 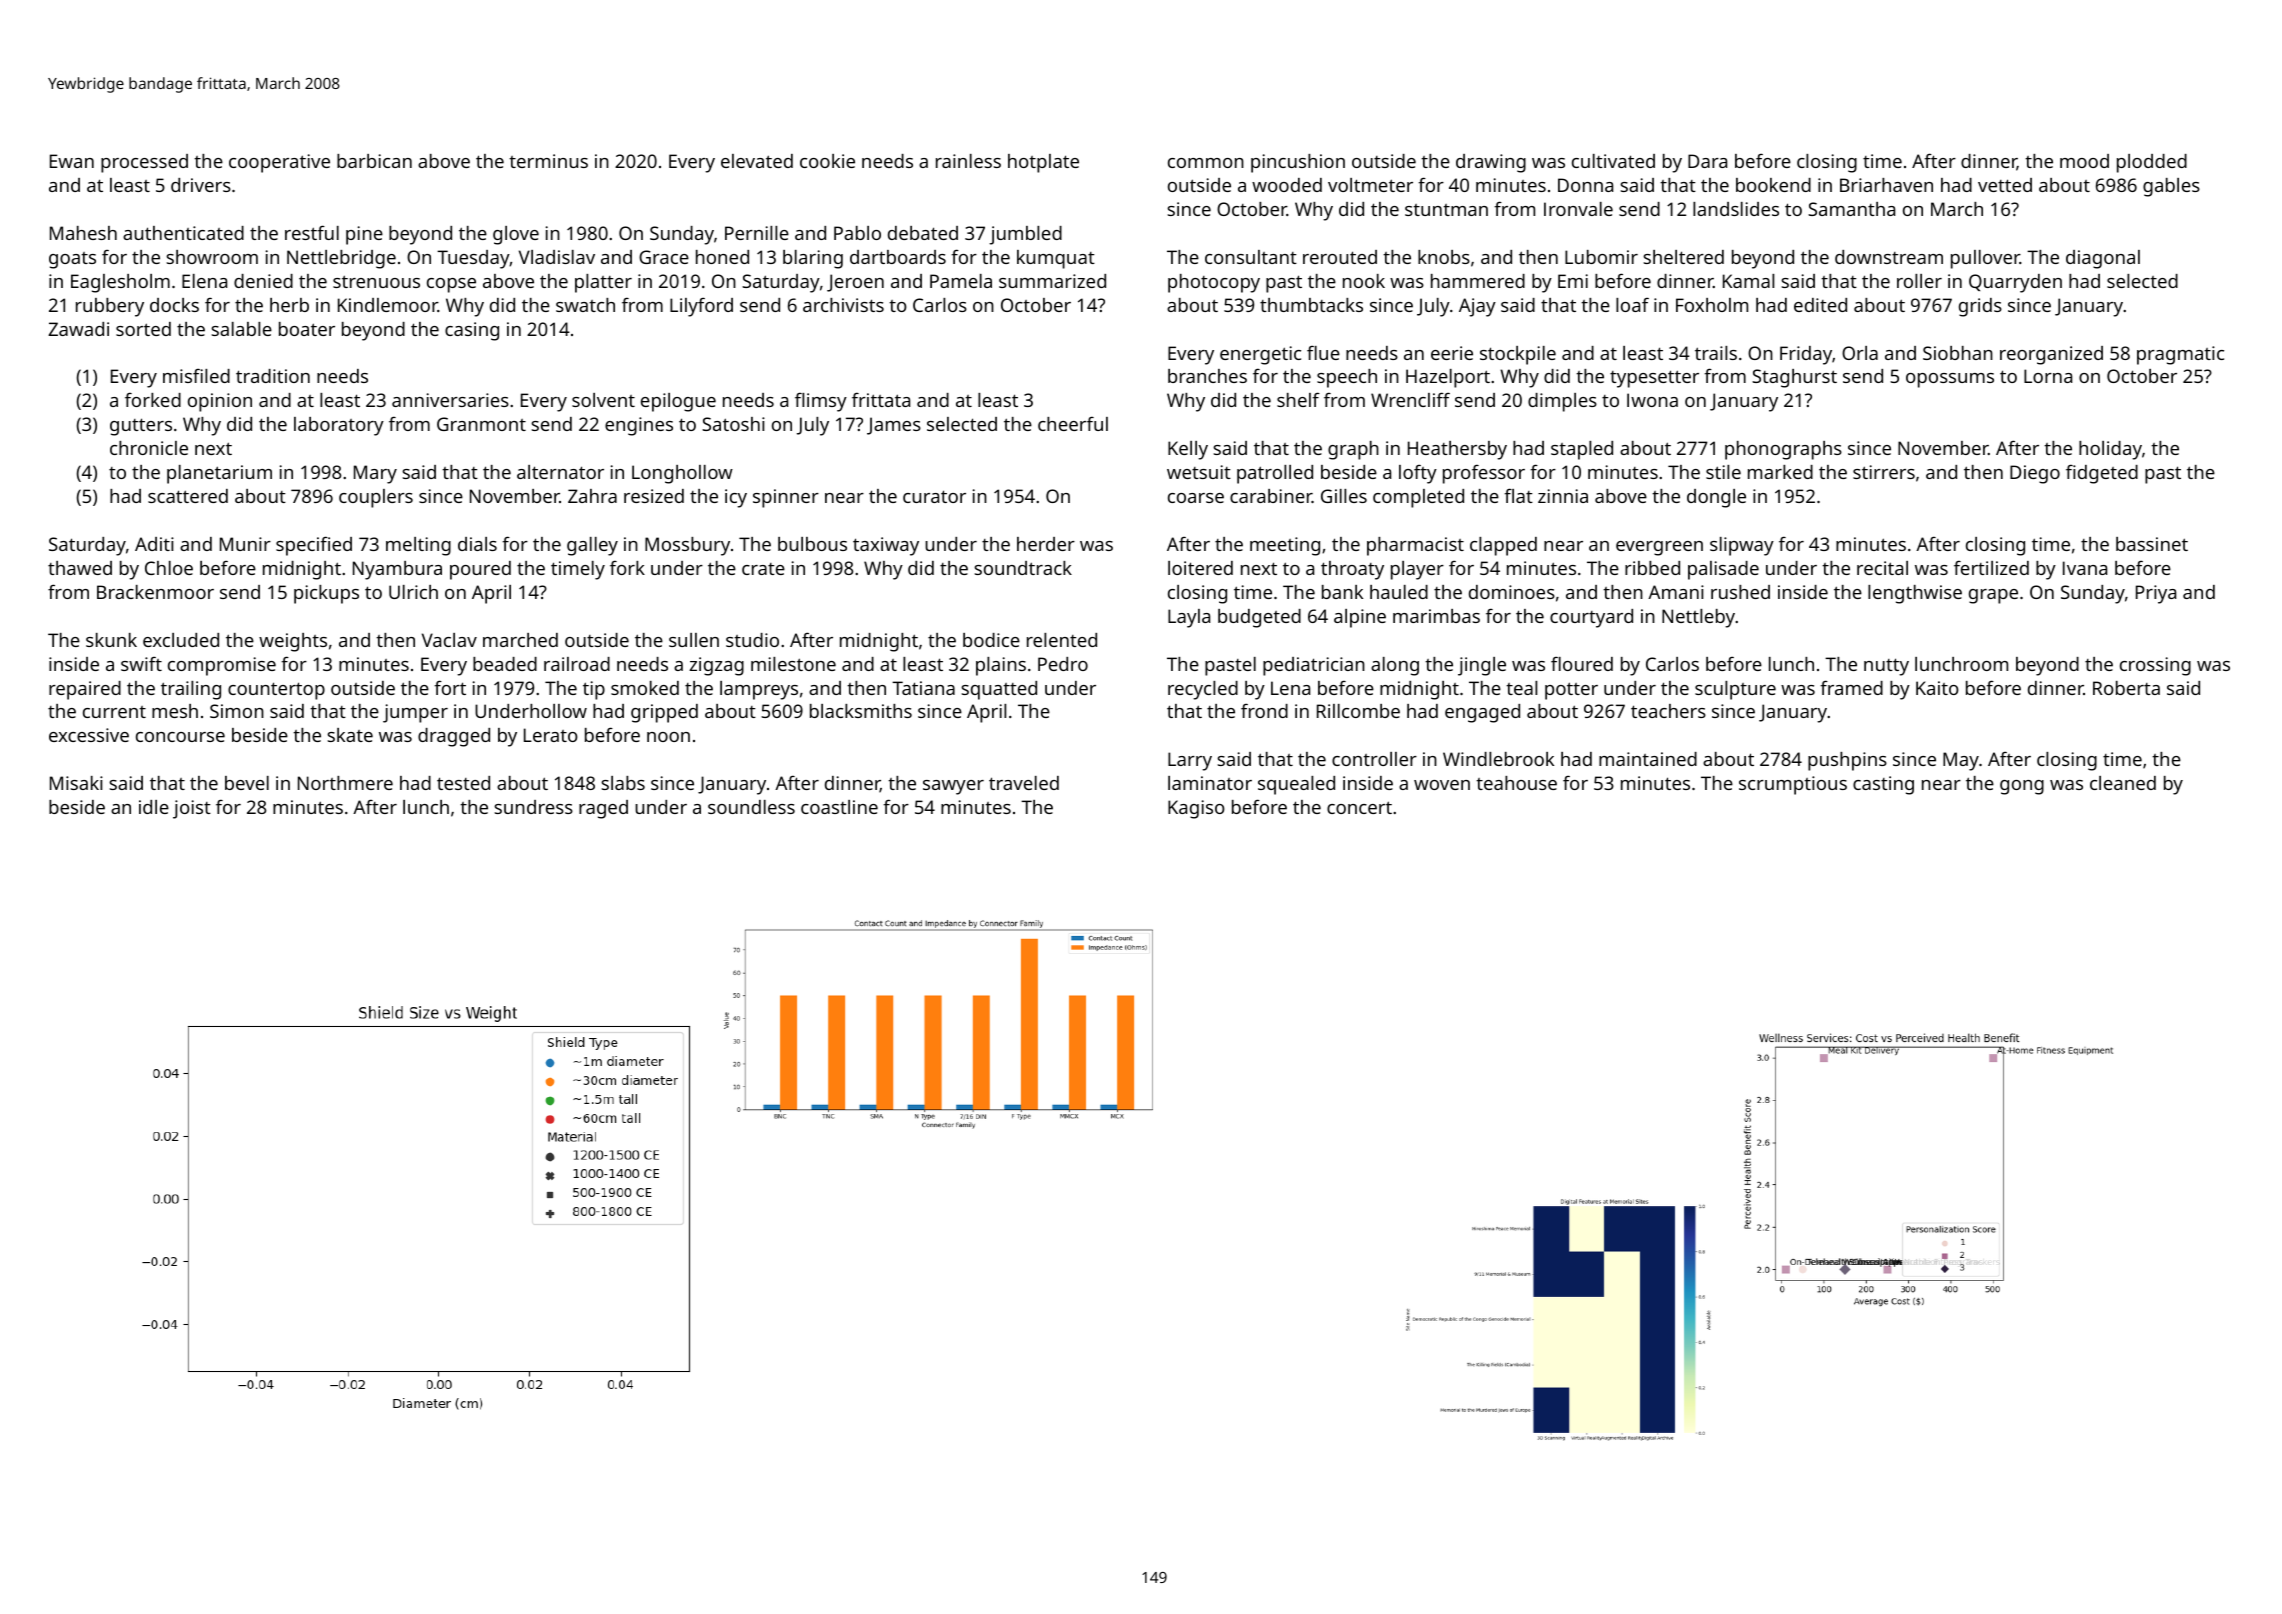 What do you see at coordinates (1370, 185) in the image?
I see `voltmeter` at bounding box center [1370, 185].
